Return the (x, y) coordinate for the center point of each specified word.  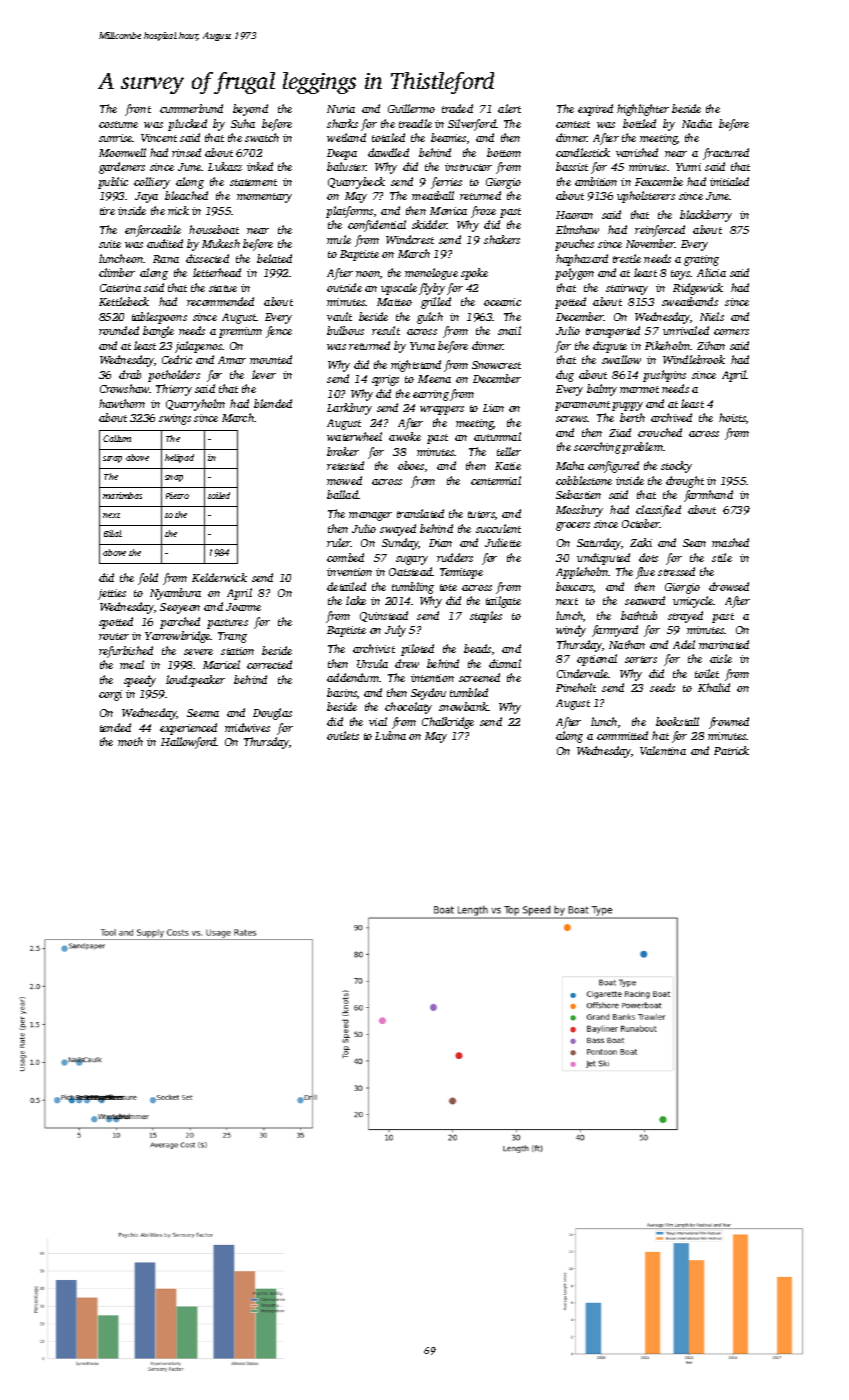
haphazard (582, 260)
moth (130, 741)
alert (509, 108)
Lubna (390, 735)
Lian (493, 408)
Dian (440, 543)
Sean (694, 543)
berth (632, 417)
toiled (219, 495)
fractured (726, 154)
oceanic (502, 302)
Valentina (663, 750)
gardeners (122, 168)
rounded (119, 330)
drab (130, 374)
